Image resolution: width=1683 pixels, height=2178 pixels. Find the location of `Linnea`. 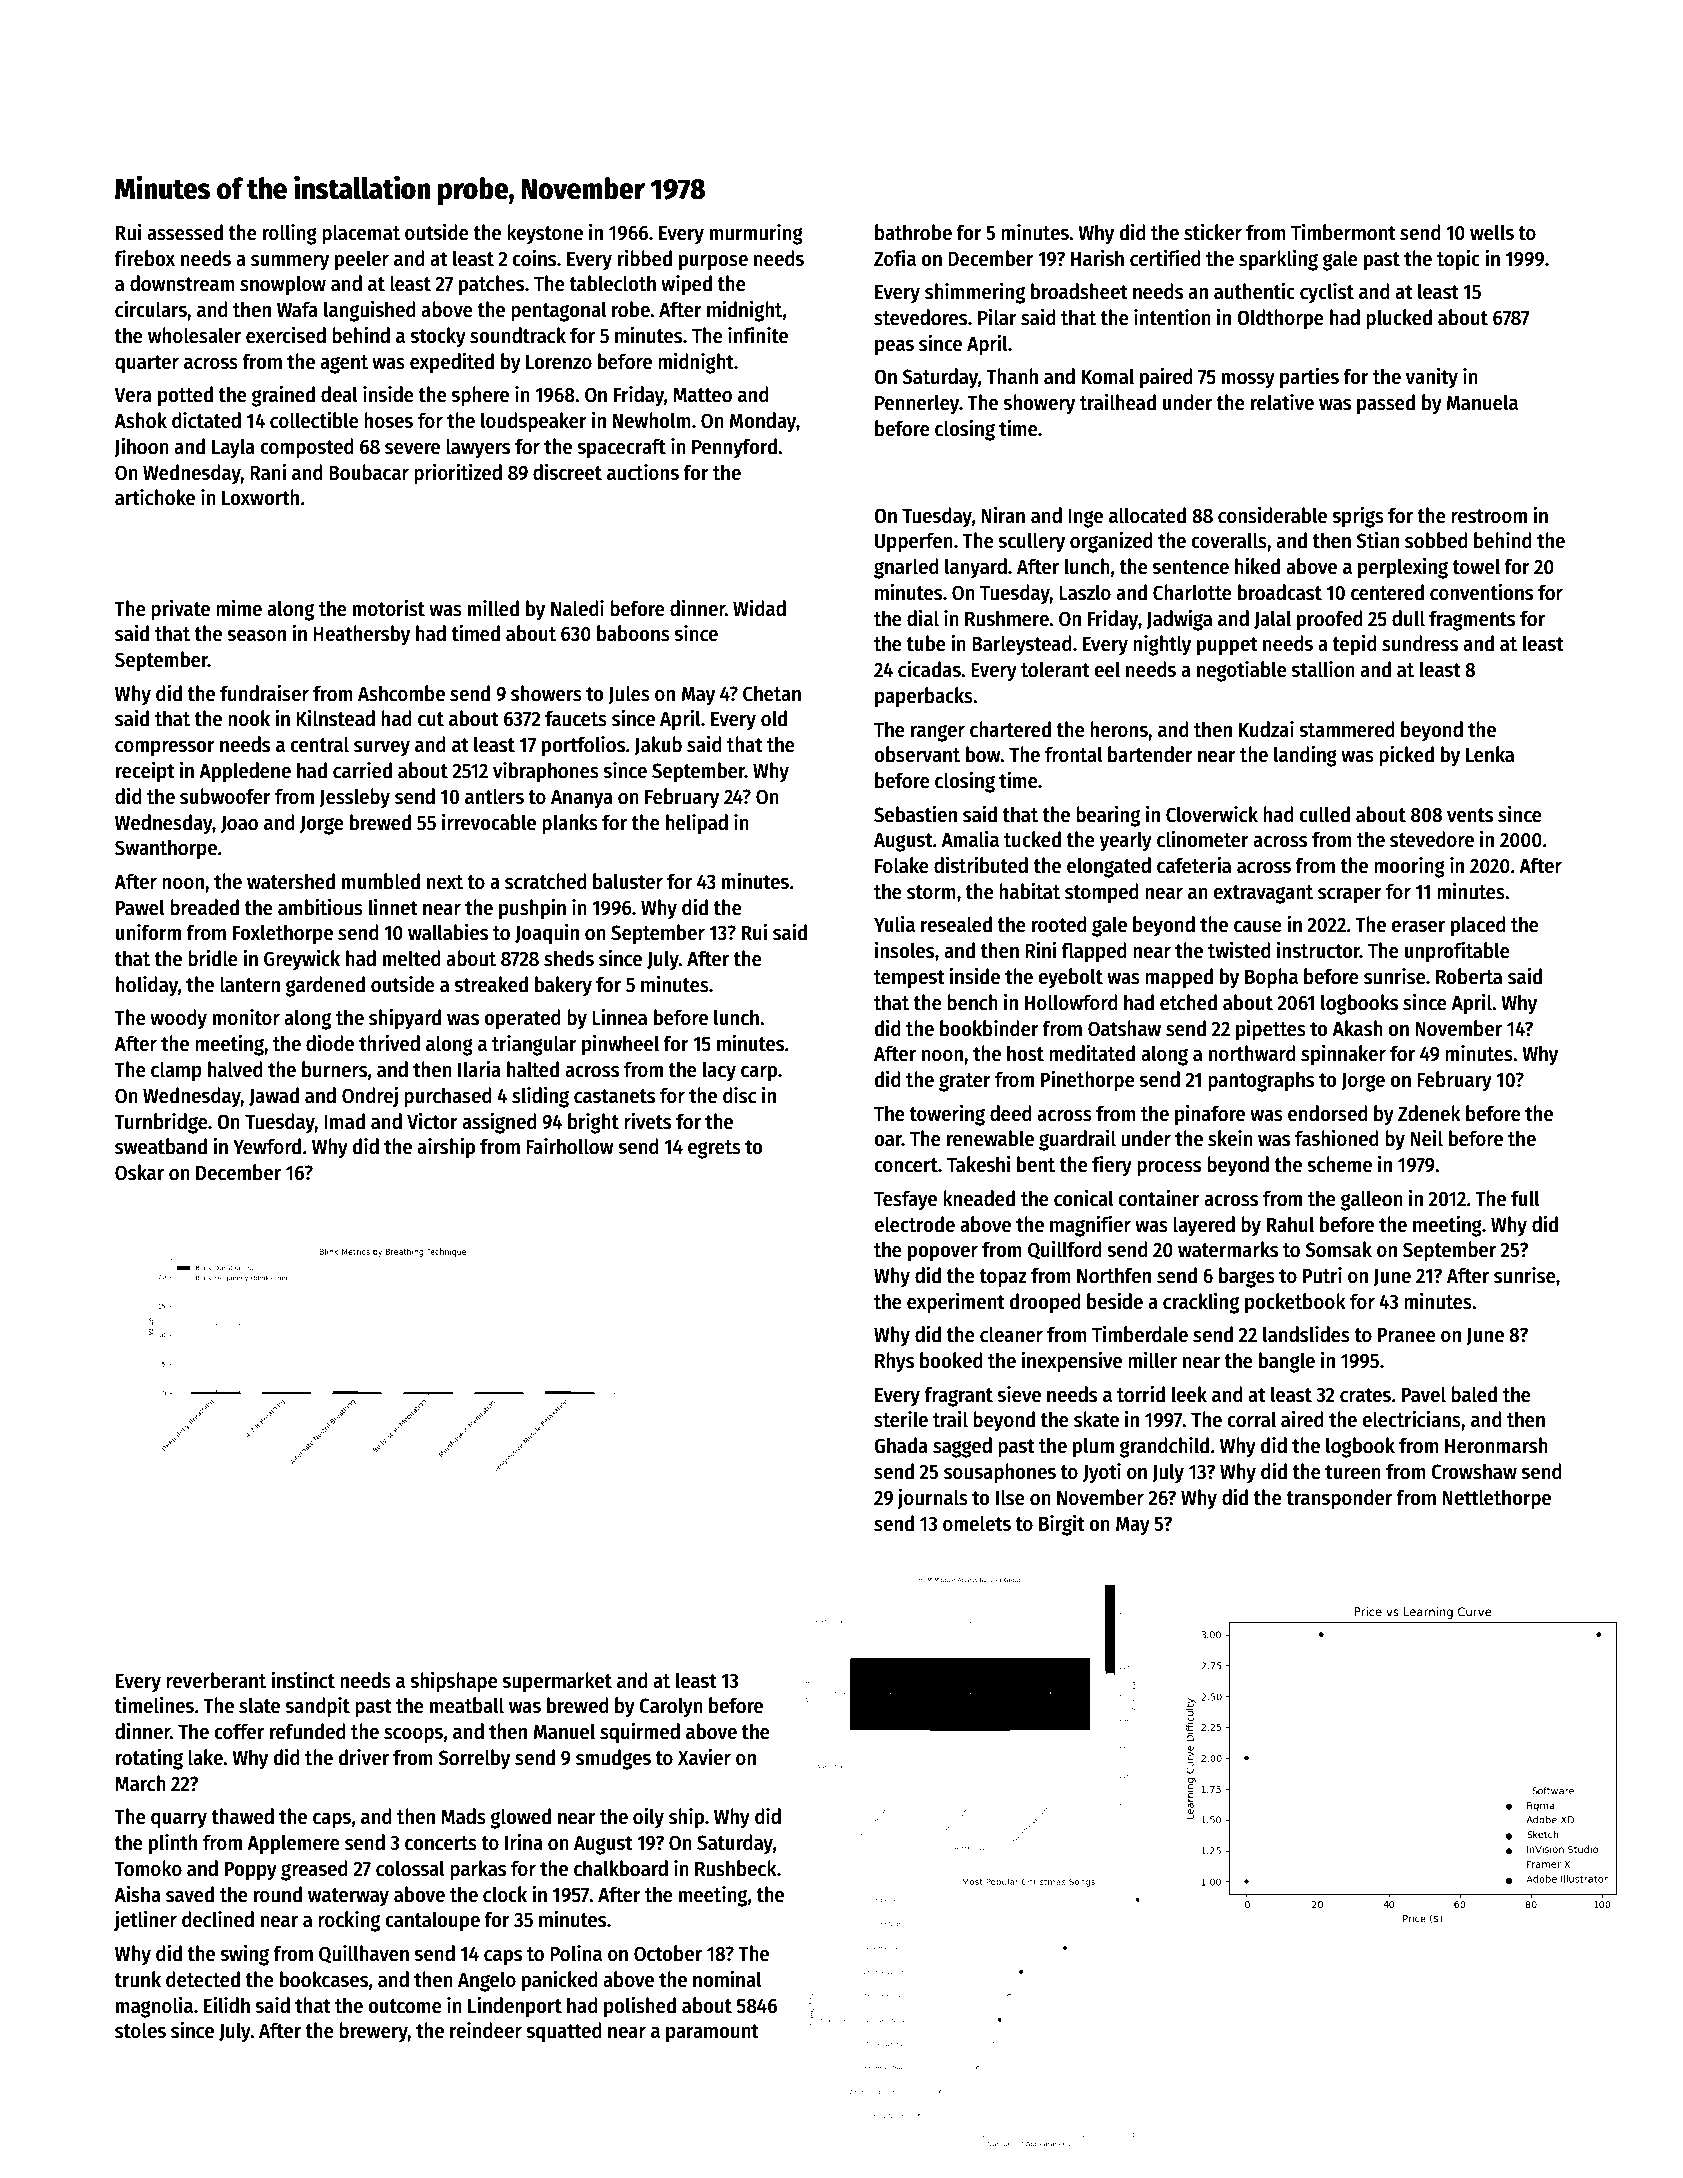

Linnea is located at coordinates (619, 1017).
